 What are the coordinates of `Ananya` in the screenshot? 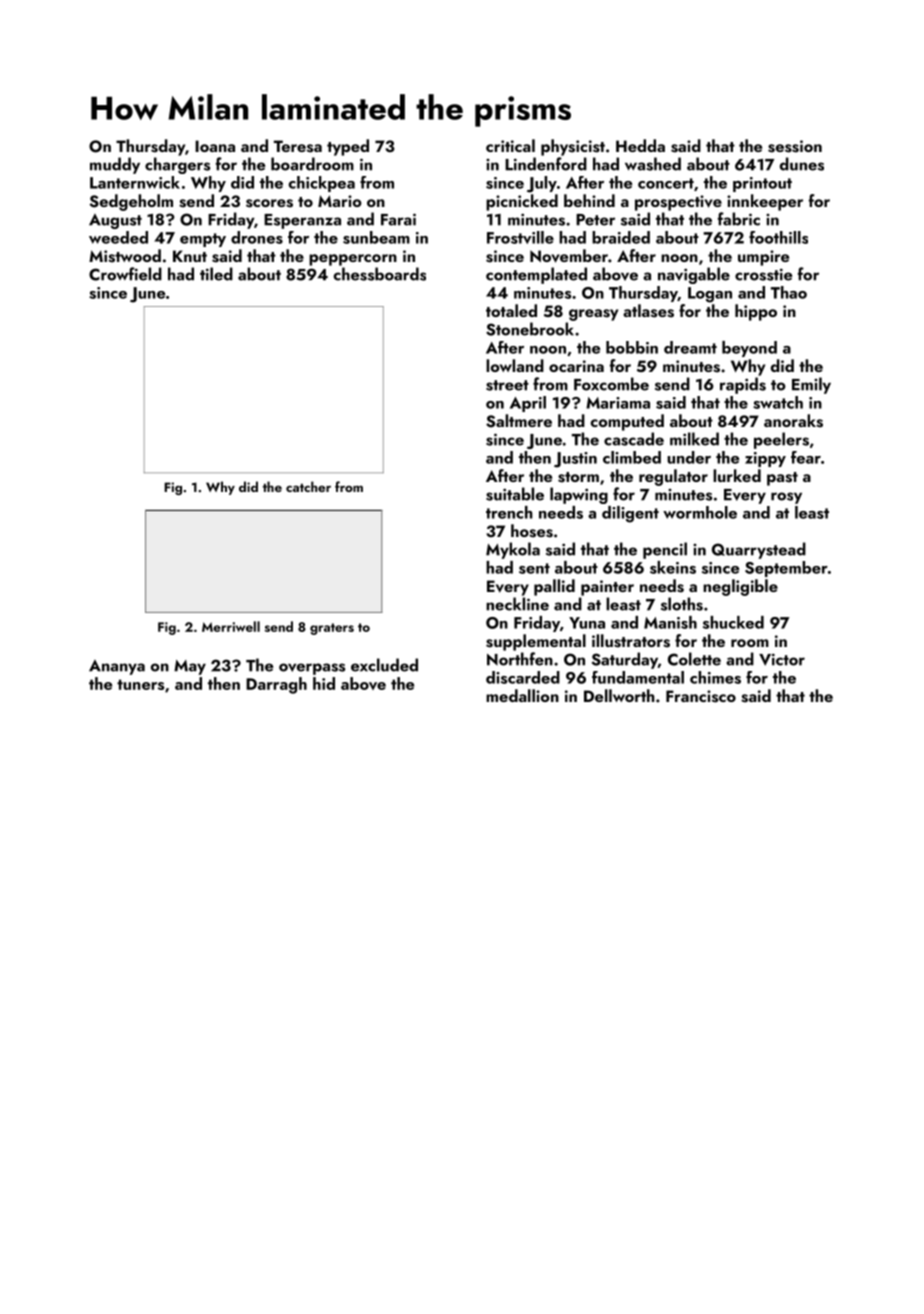 It's located at (117, 667).
